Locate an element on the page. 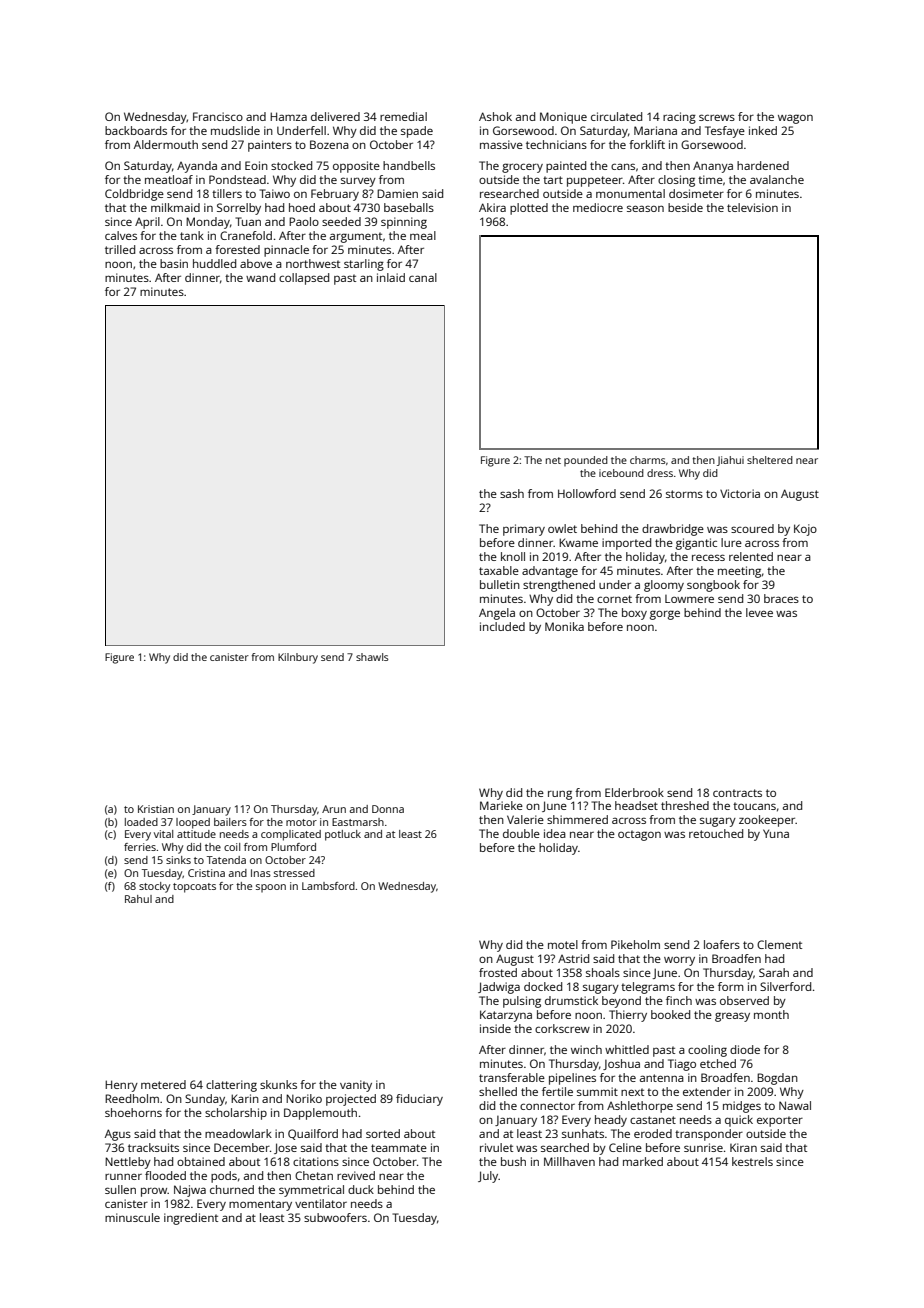 The height and width of the document is (1308, 924). plotted is located at coordinates (529, 209).
